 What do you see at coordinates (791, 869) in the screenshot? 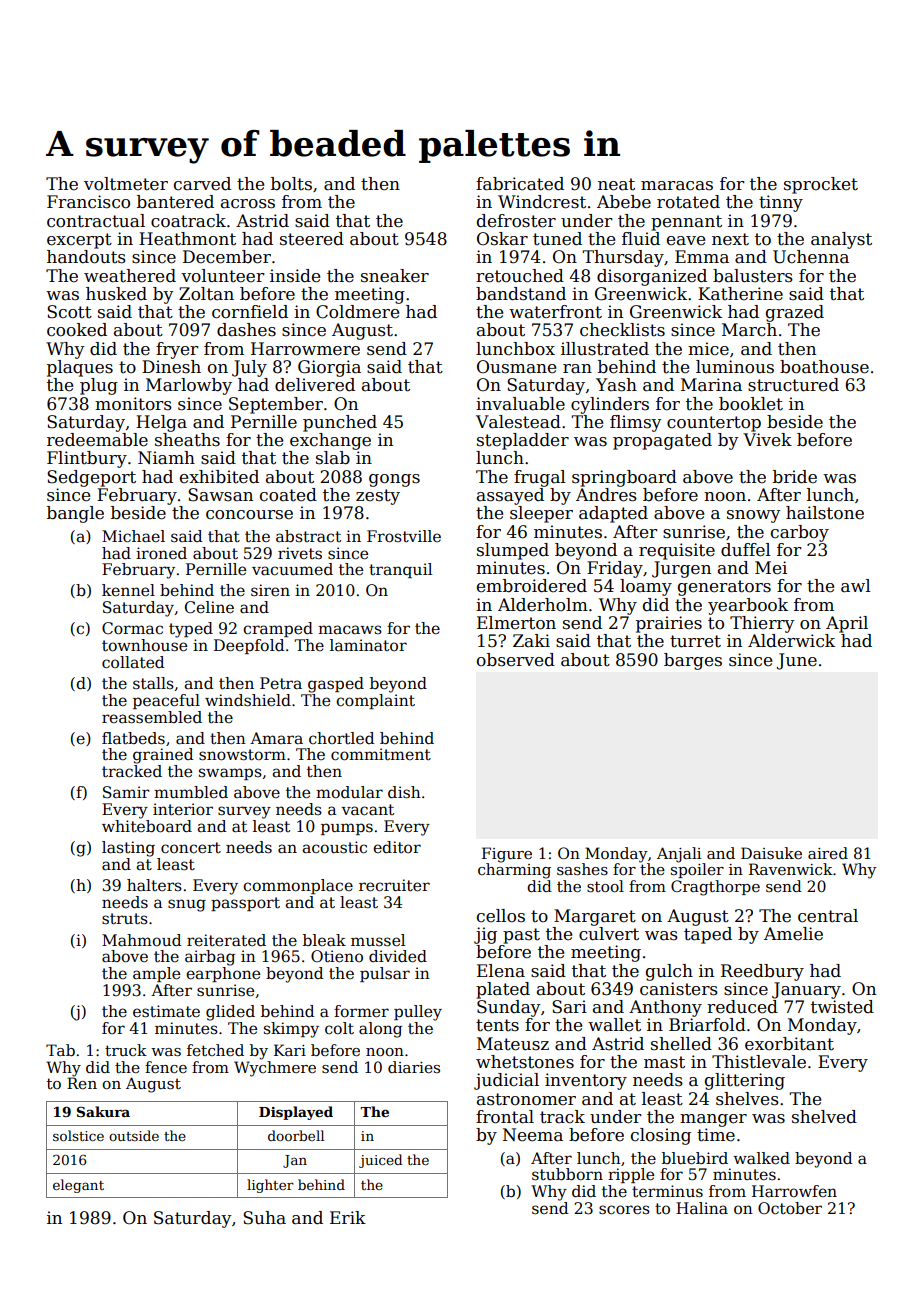
I see `Ravenwick` at bounding box center [791, 869].
